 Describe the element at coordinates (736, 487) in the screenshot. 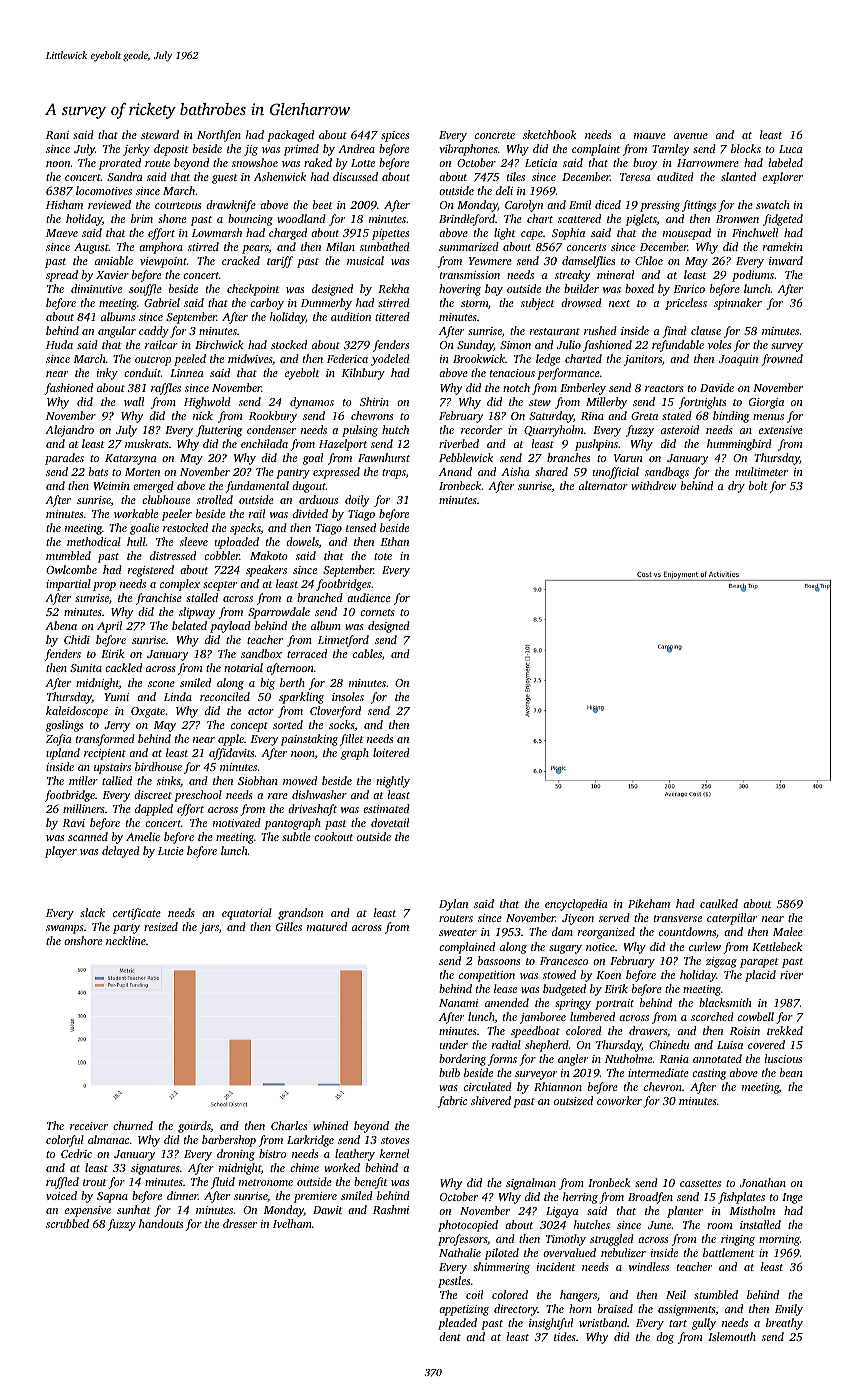

I see `dry` at that location.
